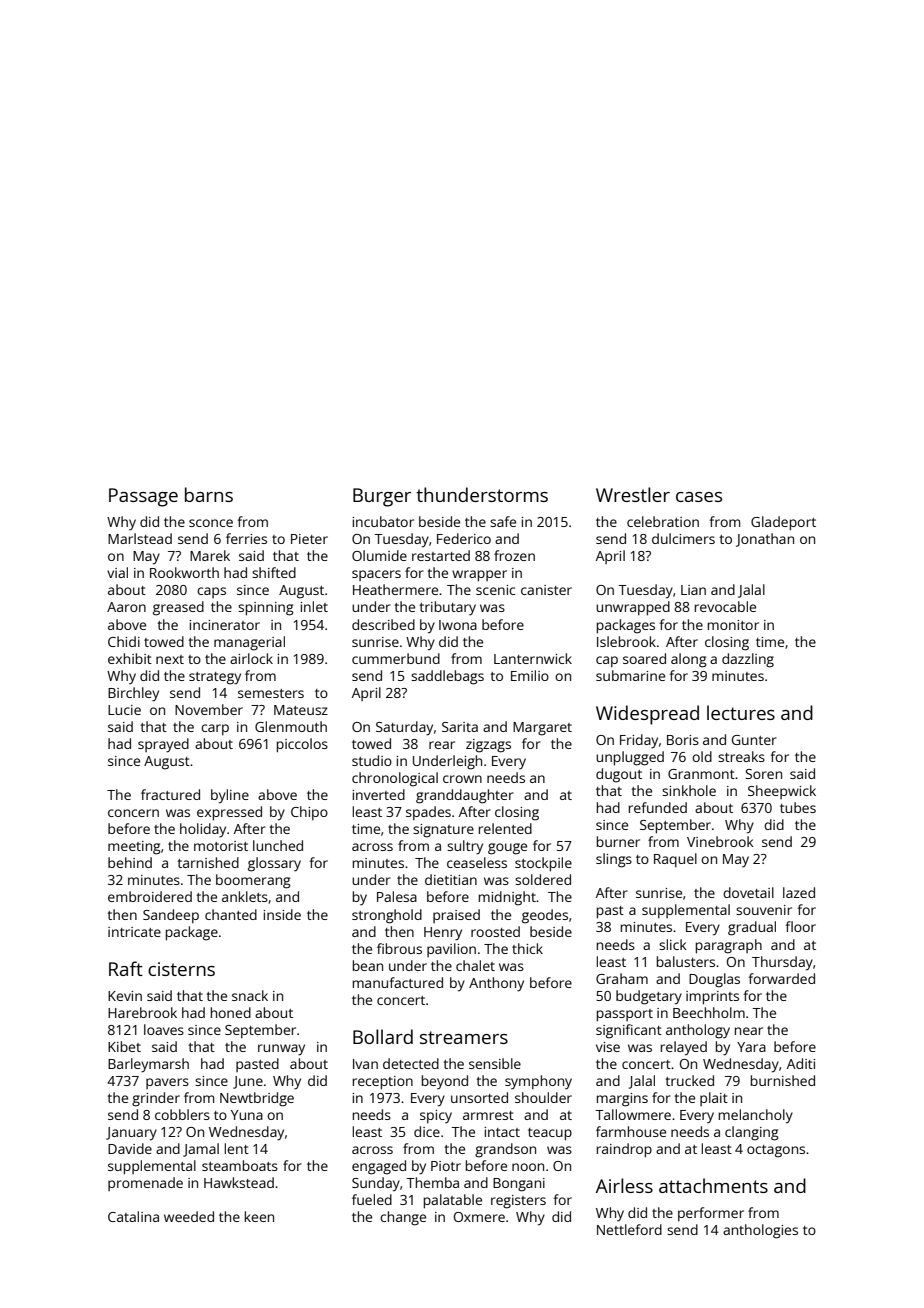 Image resolution: width=924 pixels, height=1308 pixels. I want to click on chalet, so click(475, 965).
